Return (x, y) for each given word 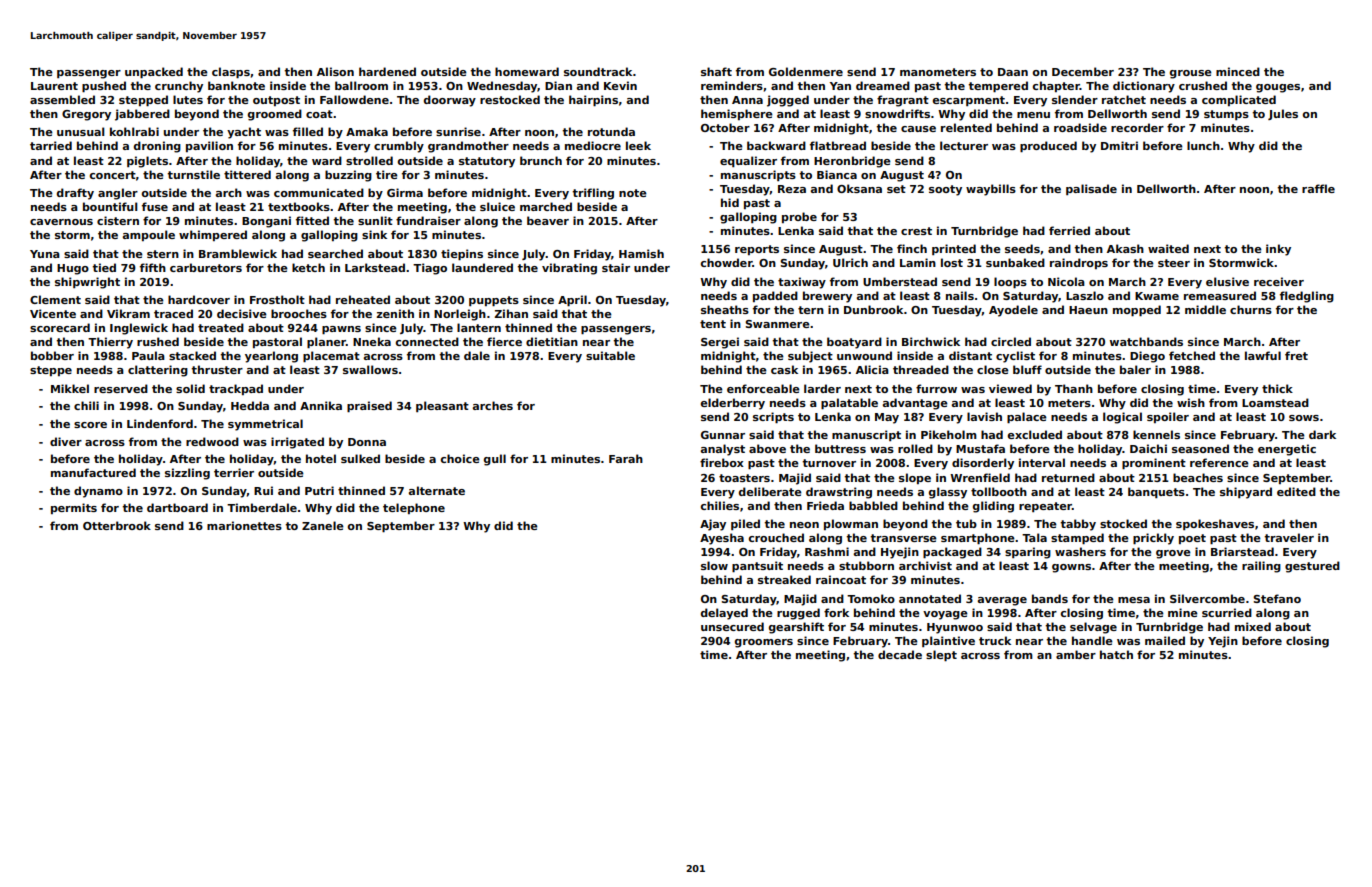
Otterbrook (117, 525)
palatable (849, 403)
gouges (1278, 88)
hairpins (593, 100)
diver (66, 441)
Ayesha (722, 539)
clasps (231, 72)
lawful (1263, 355)
